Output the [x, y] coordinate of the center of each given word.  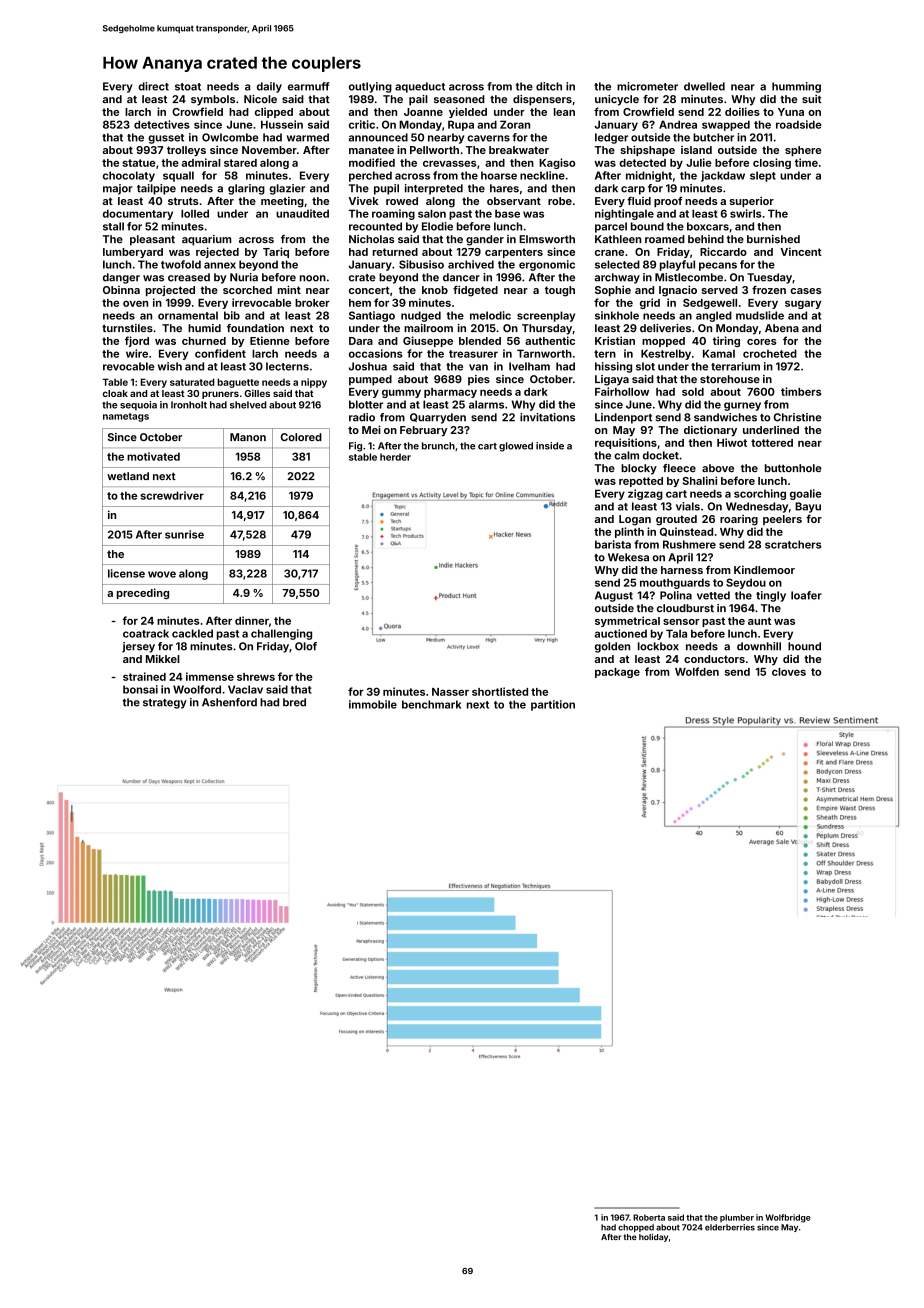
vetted [713, 595]
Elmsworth [547, 239]
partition [553, 705]
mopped [663, 342]
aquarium [206, 240]
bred [294, 702]
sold [693, 392]
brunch [438, 446]
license [126, 573]
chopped [636, 1228]
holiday [653, 1238]
